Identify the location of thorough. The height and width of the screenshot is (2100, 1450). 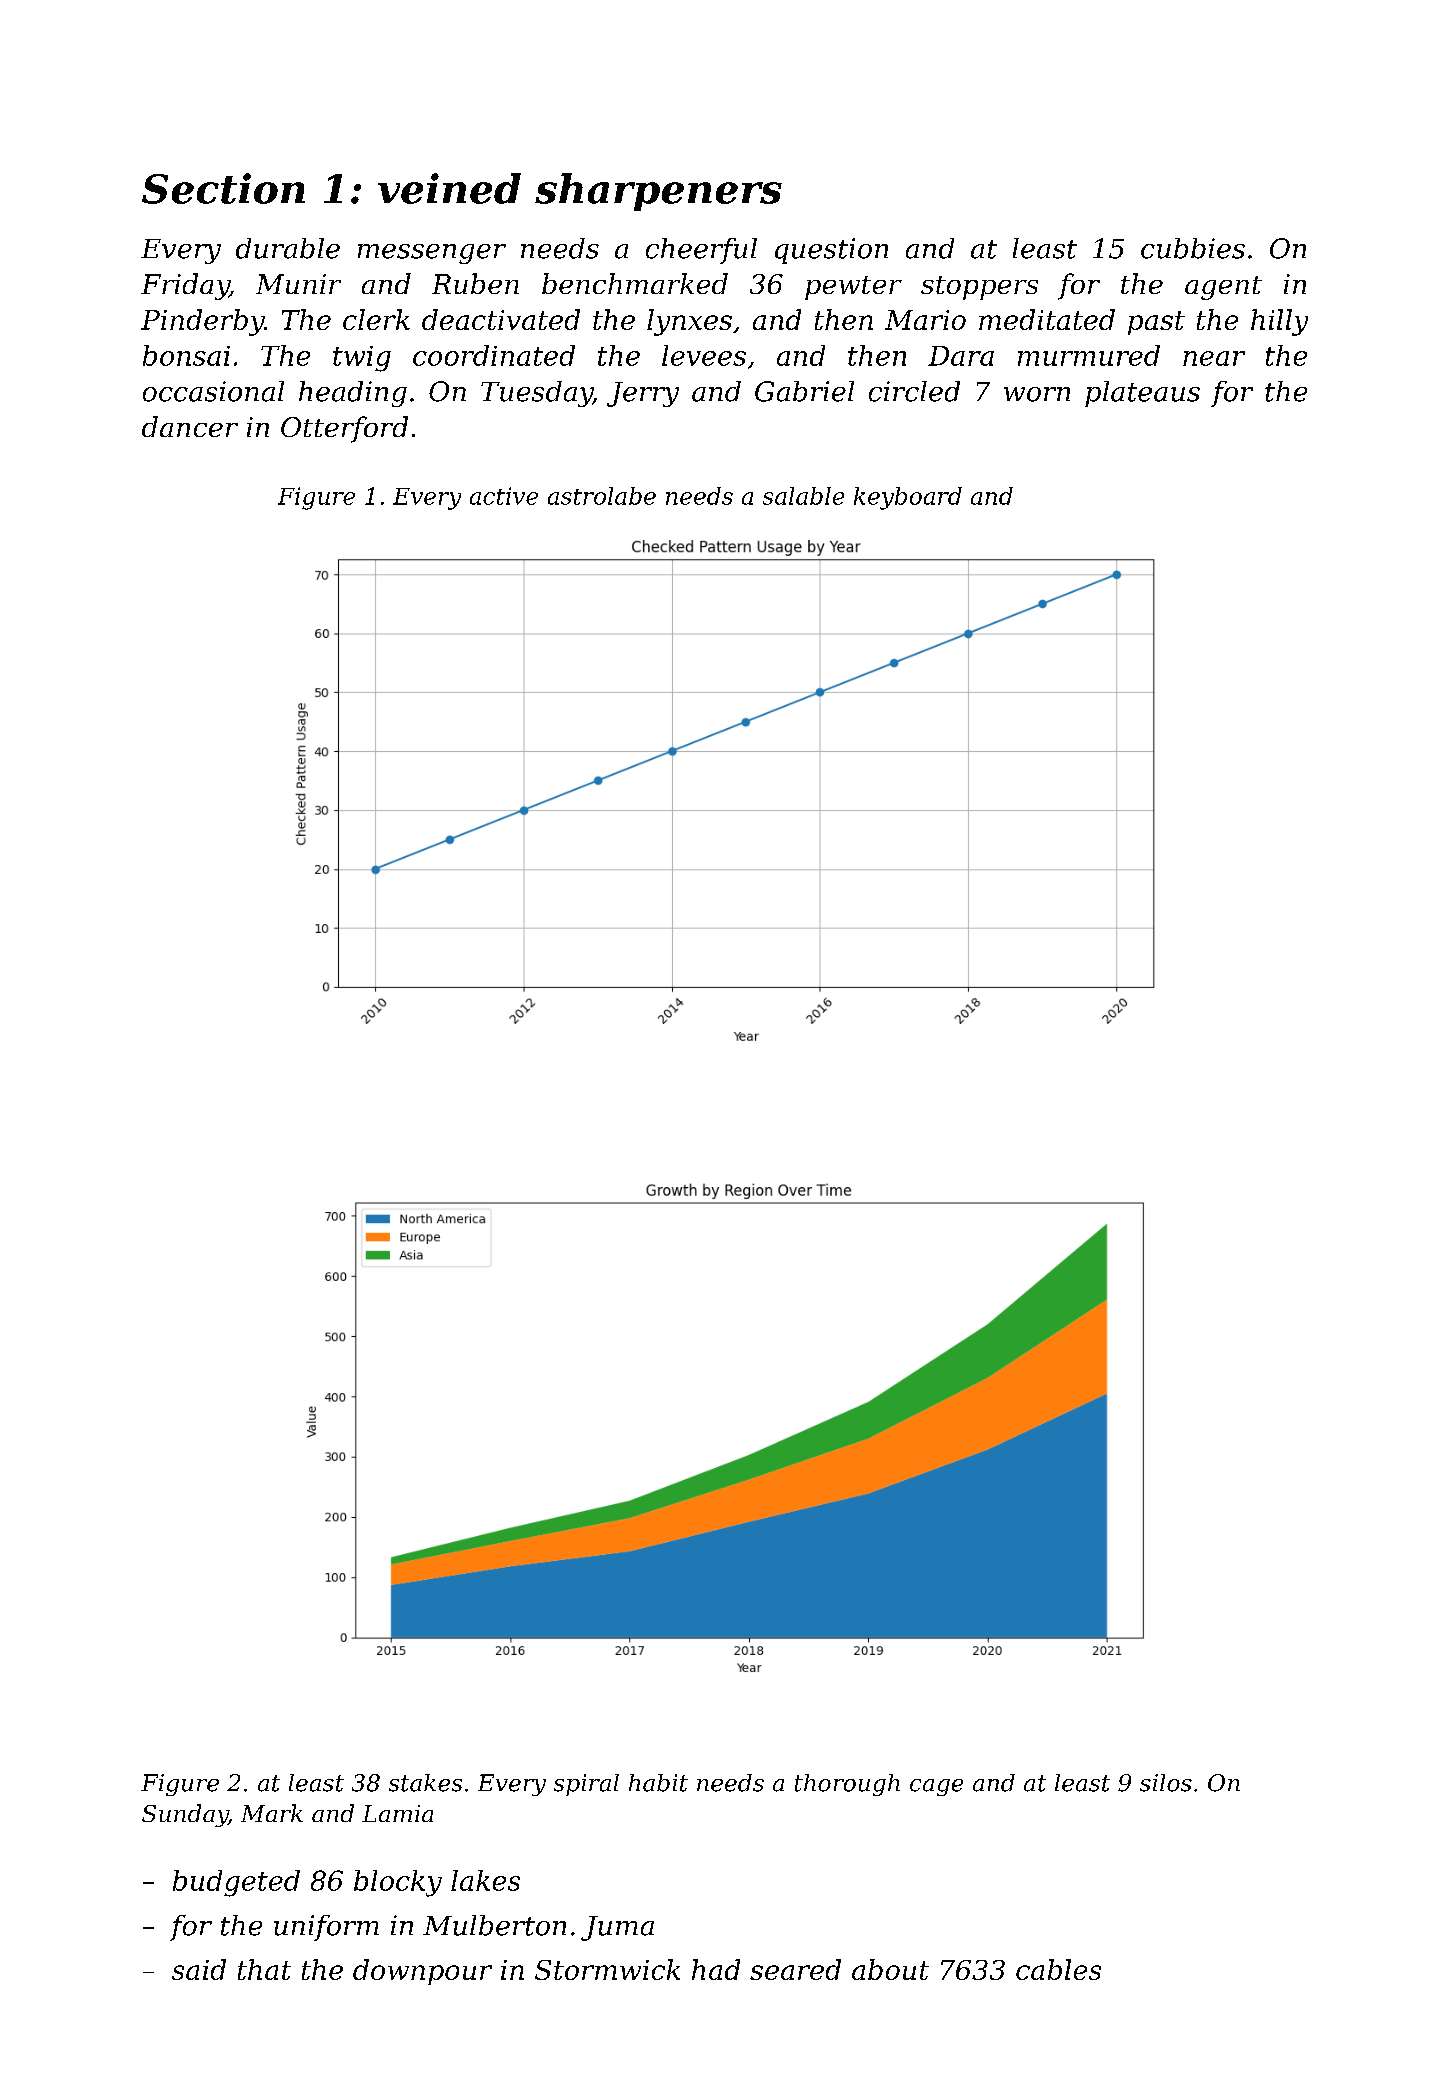
(847, 1785).
